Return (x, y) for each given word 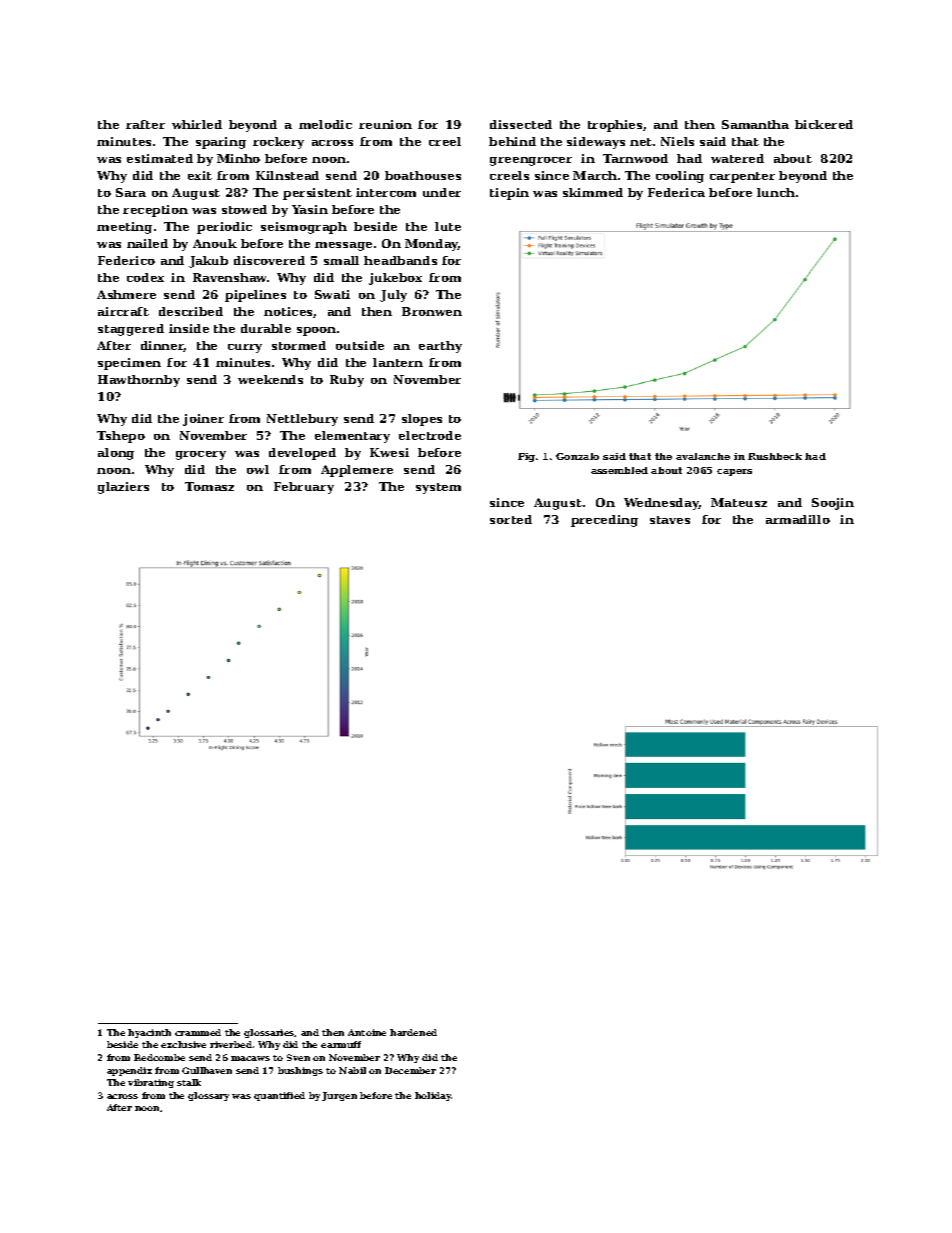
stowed (244, 209)
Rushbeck (775, 456)
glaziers (123, 488)
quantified (279, 1096)
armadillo (798, 519)
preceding (604, 521)
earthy (440, 347)
